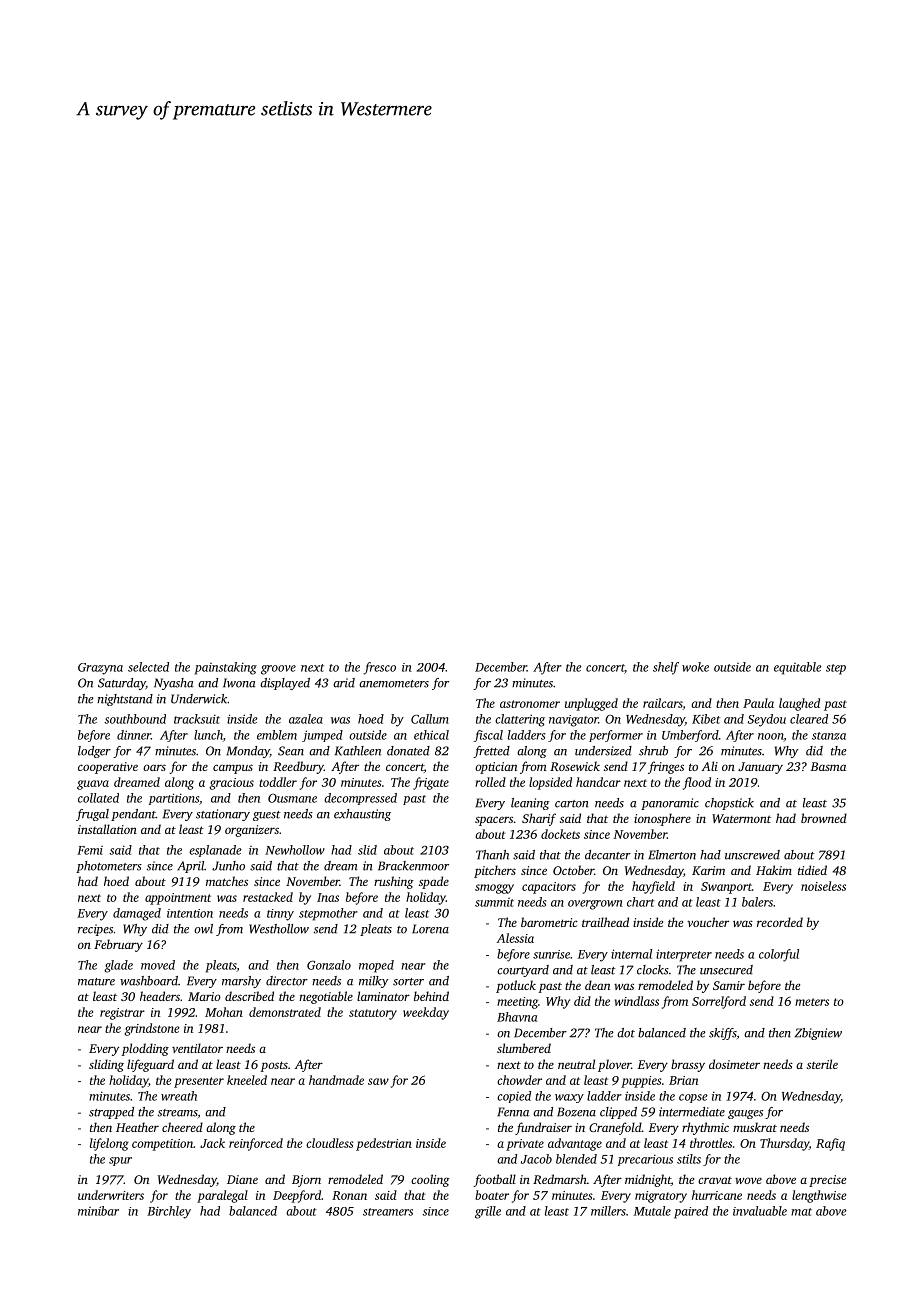  What do you see at coordinates (379, 668) in the screenshot?
I see `fresco` at bounding box center [379, 668].
